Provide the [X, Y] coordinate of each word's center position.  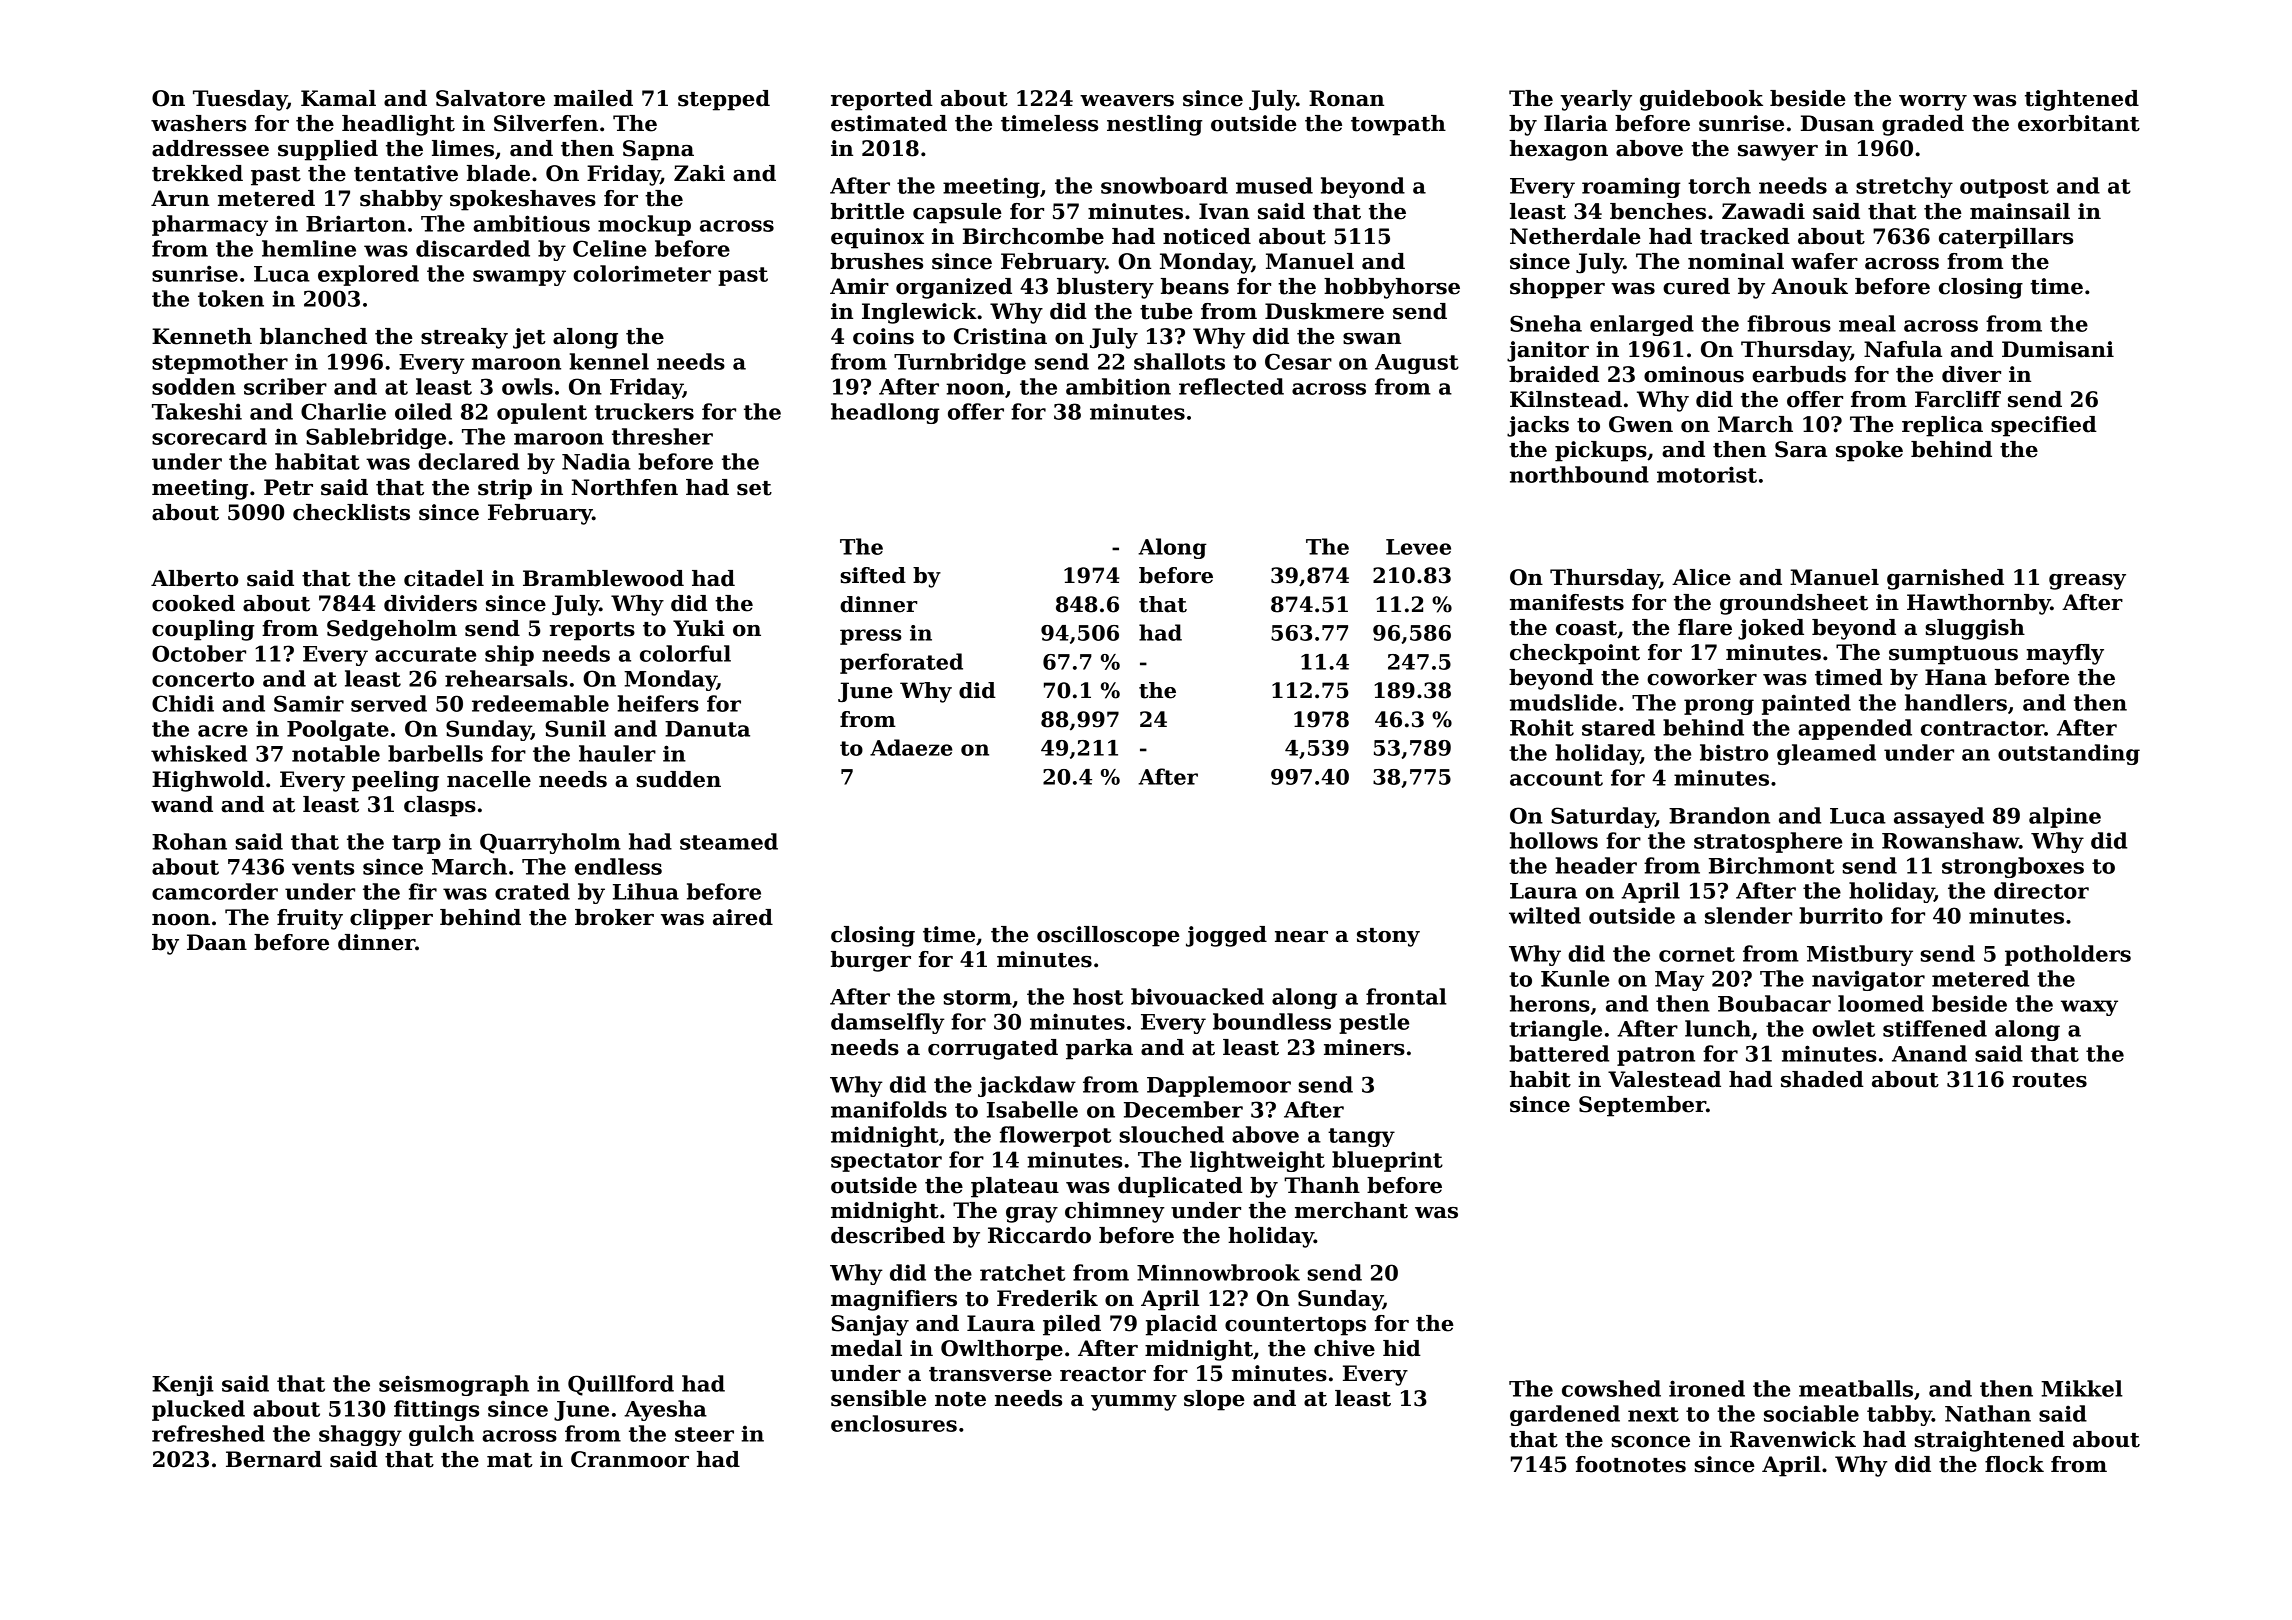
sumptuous [1953, 655]
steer [704, 1434]
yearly [1596, 100]
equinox [877, 238]
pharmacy [210, 225]
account [1556, 778]
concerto [203, 679]
